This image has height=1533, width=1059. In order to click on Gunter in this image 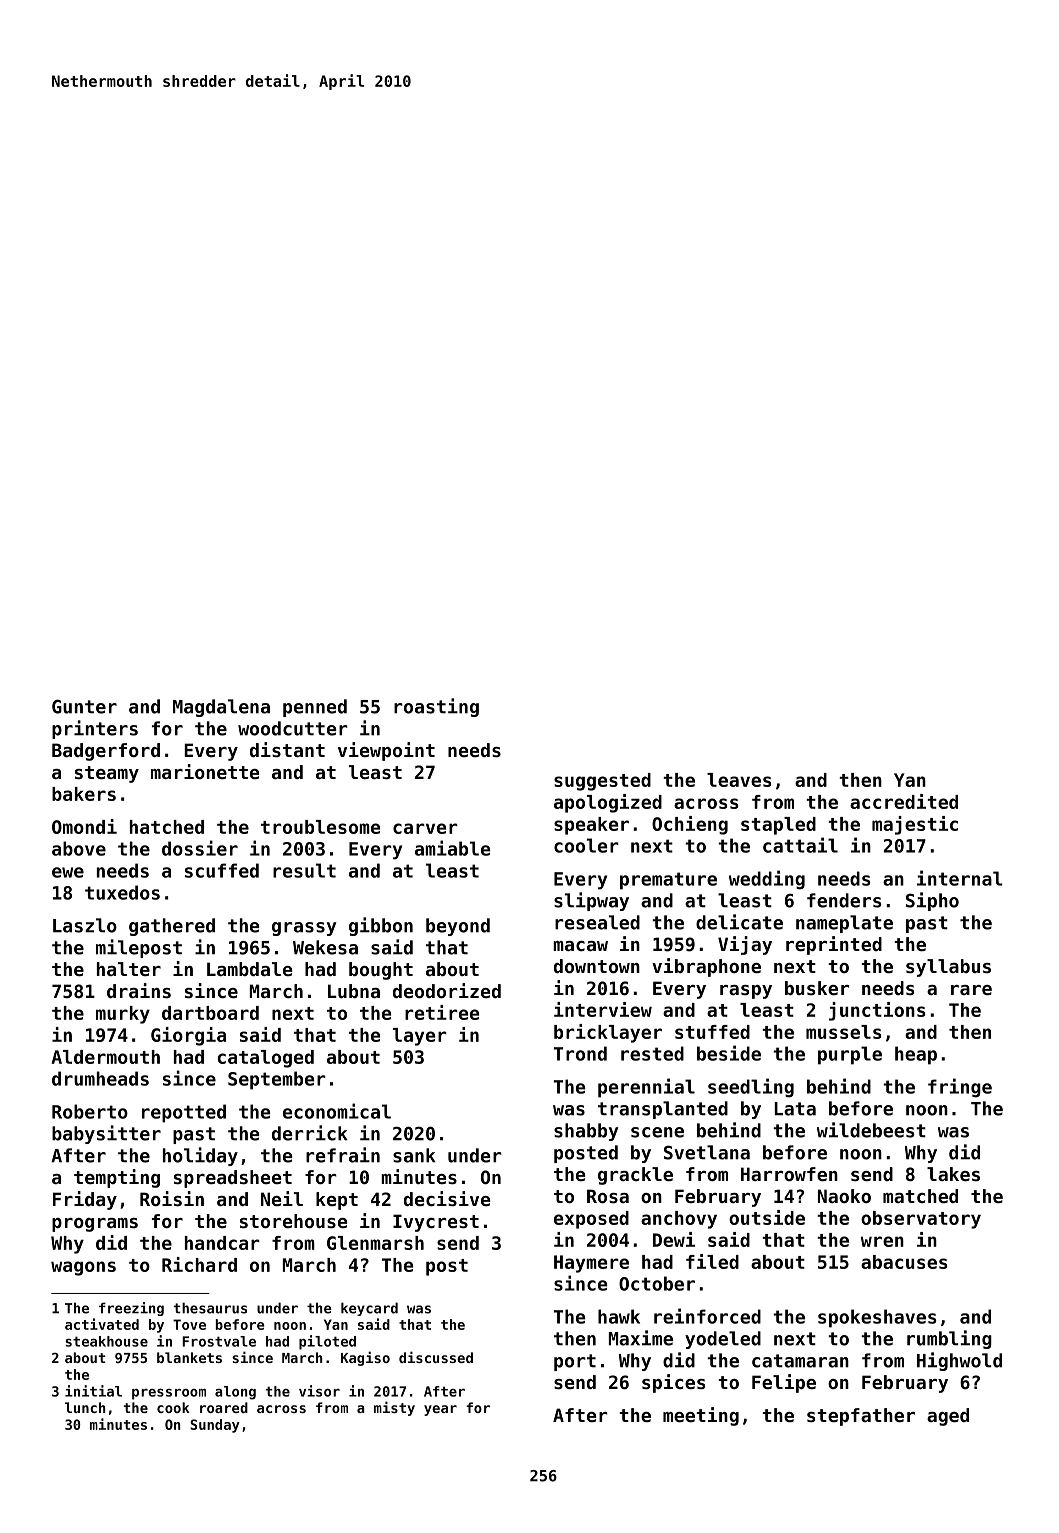, I will do `click(84, 706)`.
